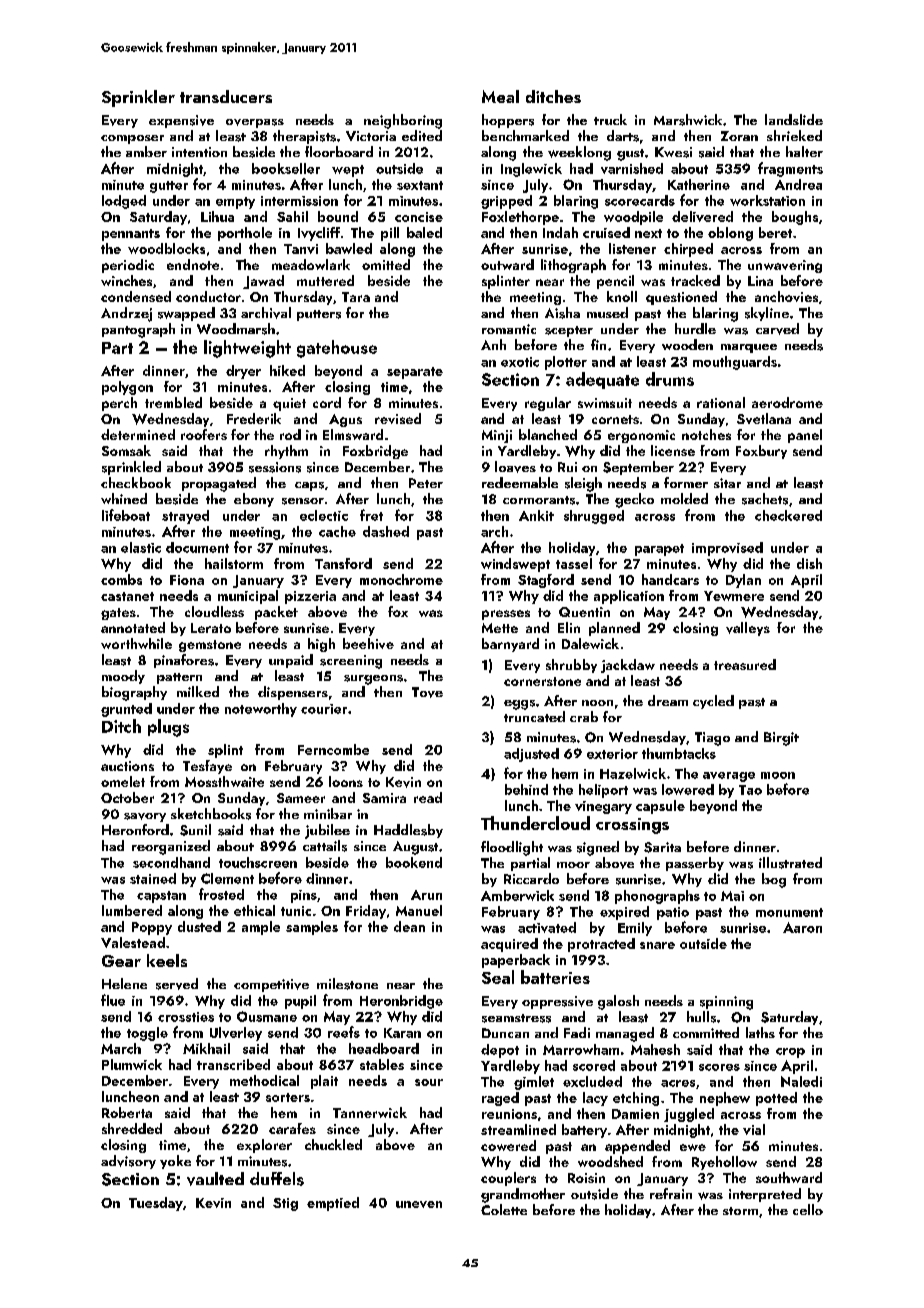  Describe the element at coordinates (121, 579) in the screenshot. I see `combs` at that location.
